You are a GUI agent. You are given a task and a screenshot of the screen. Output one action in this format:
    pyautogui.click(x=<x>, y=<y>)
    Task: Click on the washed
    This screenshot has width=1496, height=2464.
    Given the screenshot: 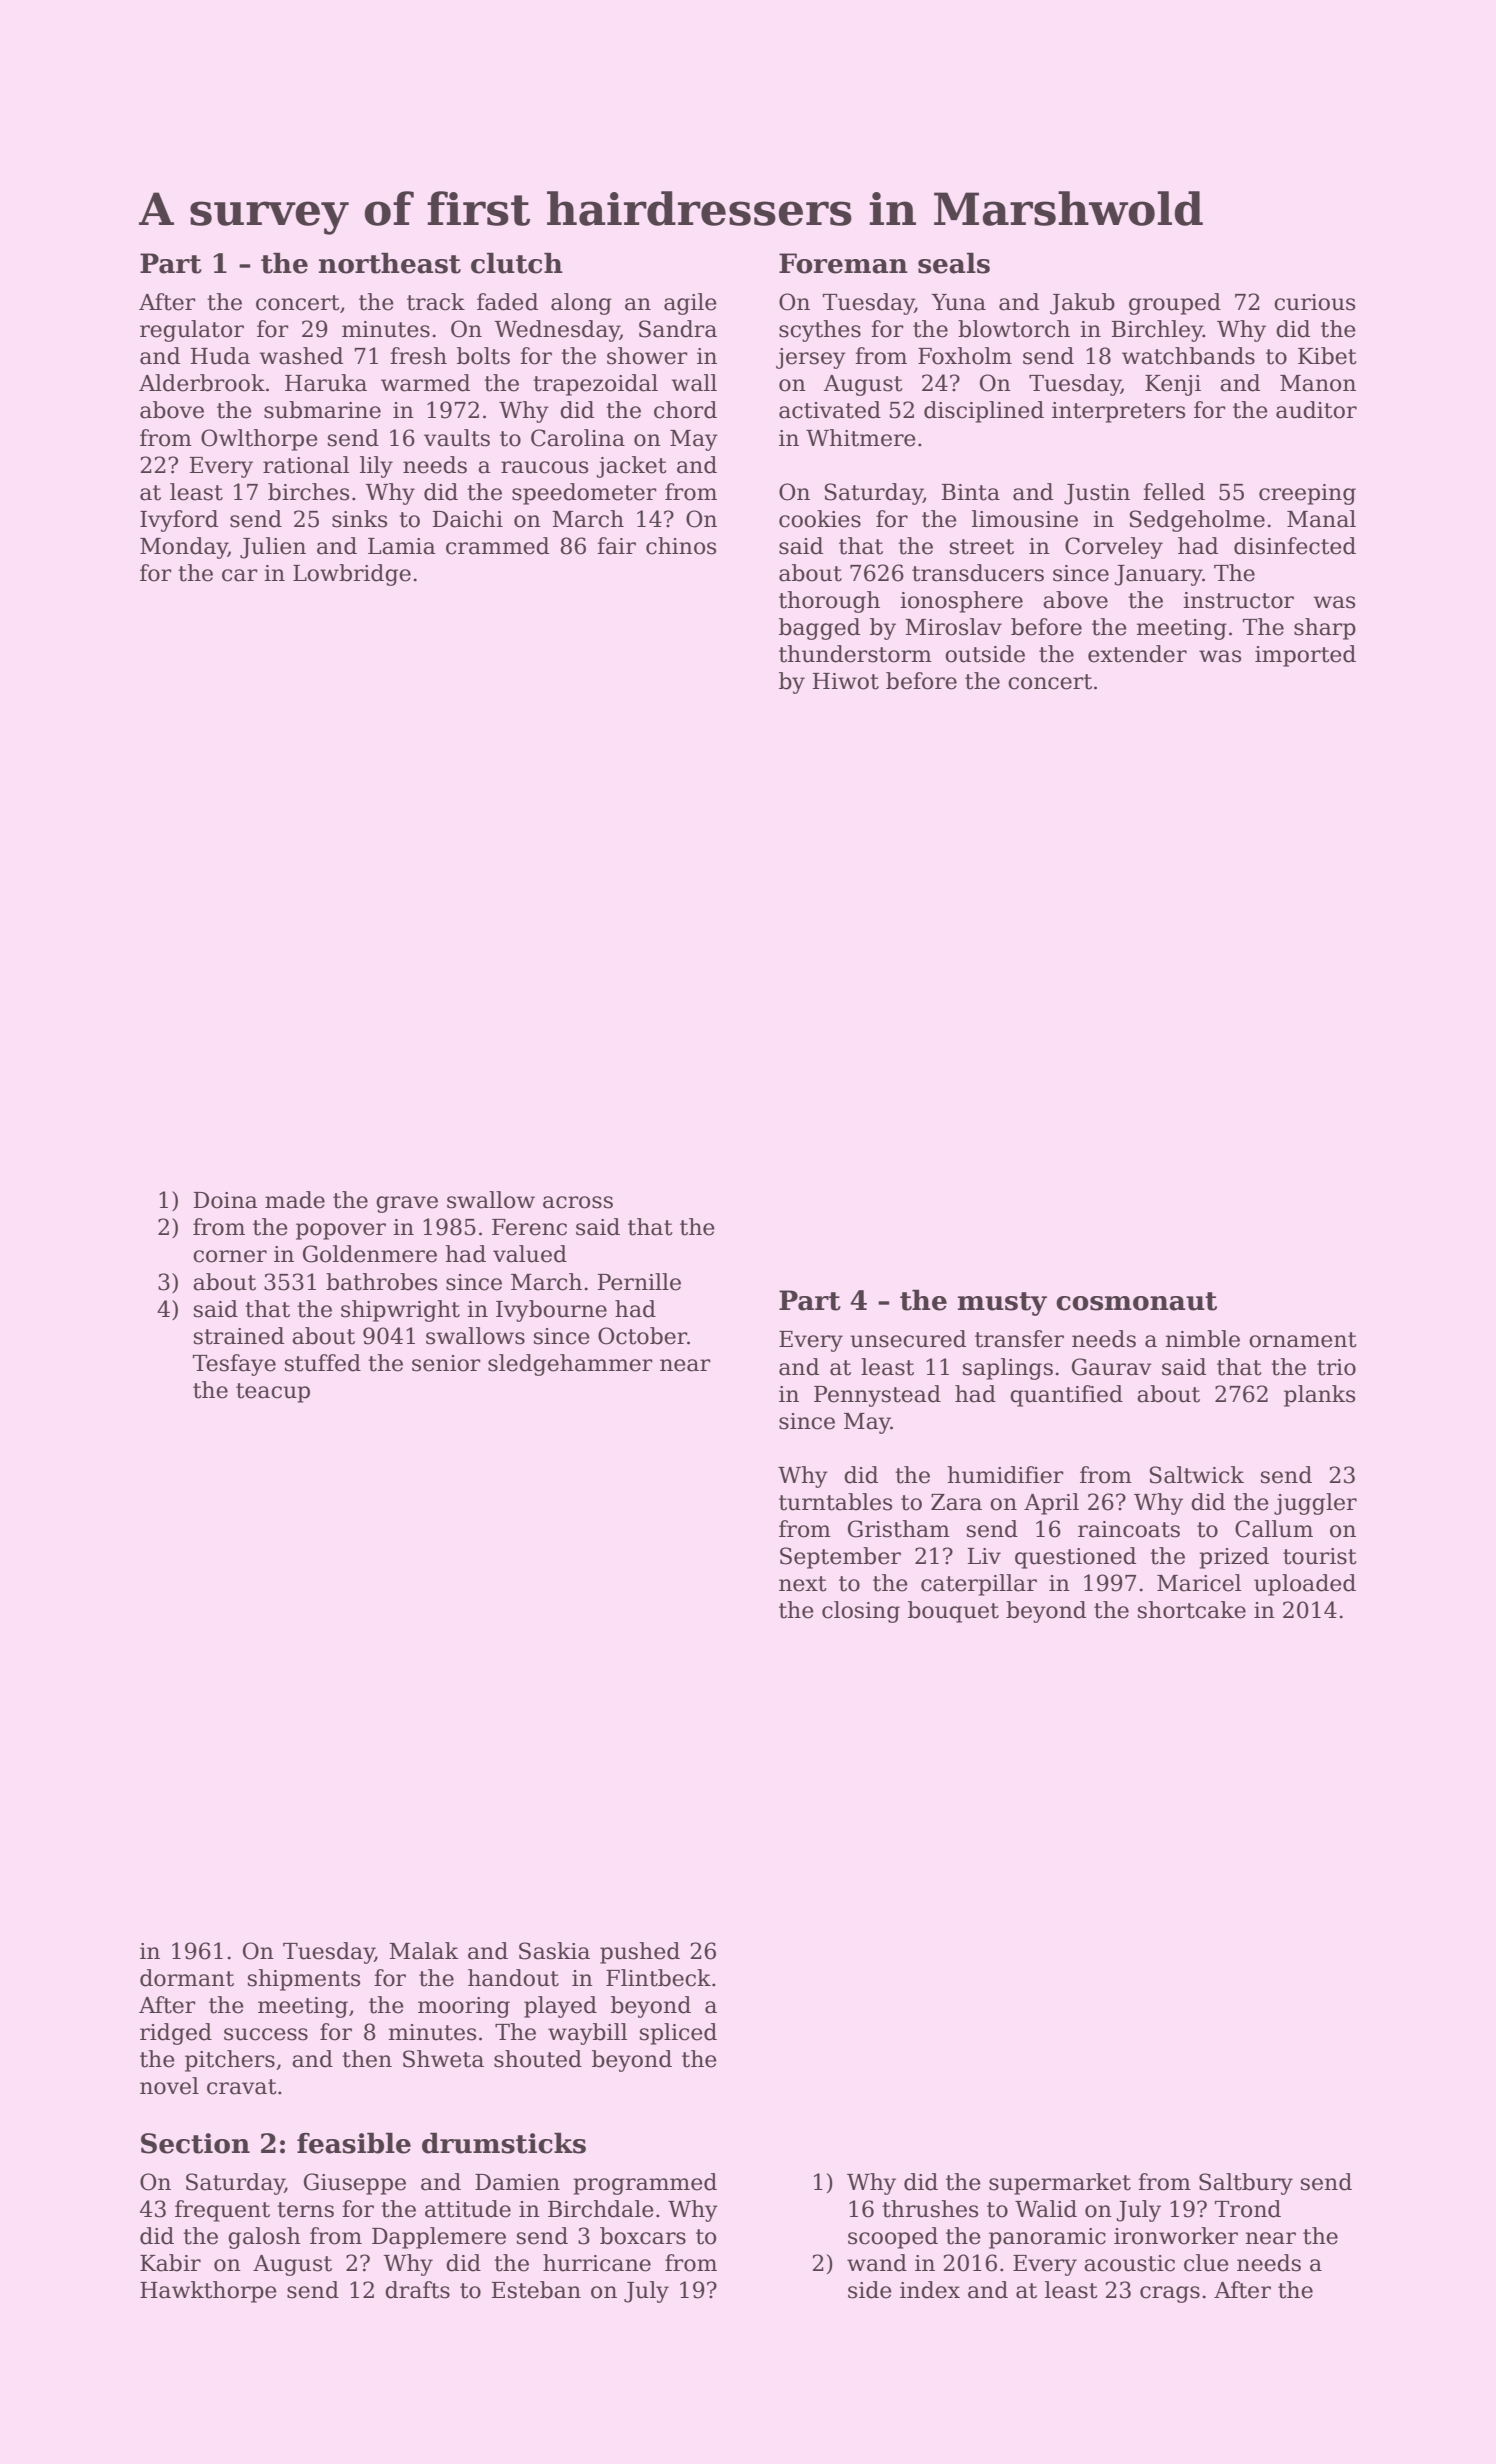 What is the action you would take?
    pyautogui.click(x=301, y=356)
